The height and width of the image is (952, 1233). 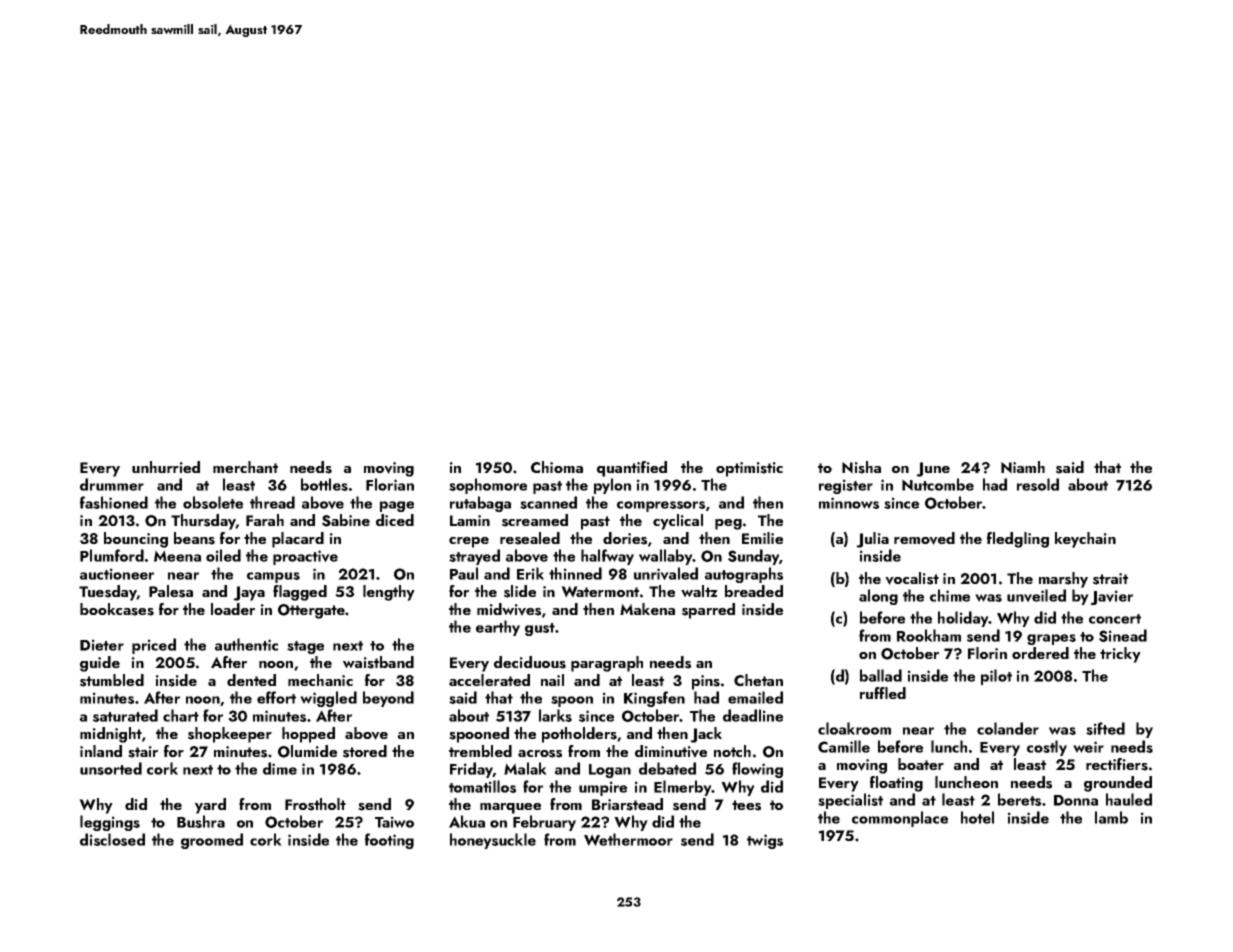 What do you see at coordinates (166, 467) in the image?
I see `unhurried` at bounding box center [166, 467].
